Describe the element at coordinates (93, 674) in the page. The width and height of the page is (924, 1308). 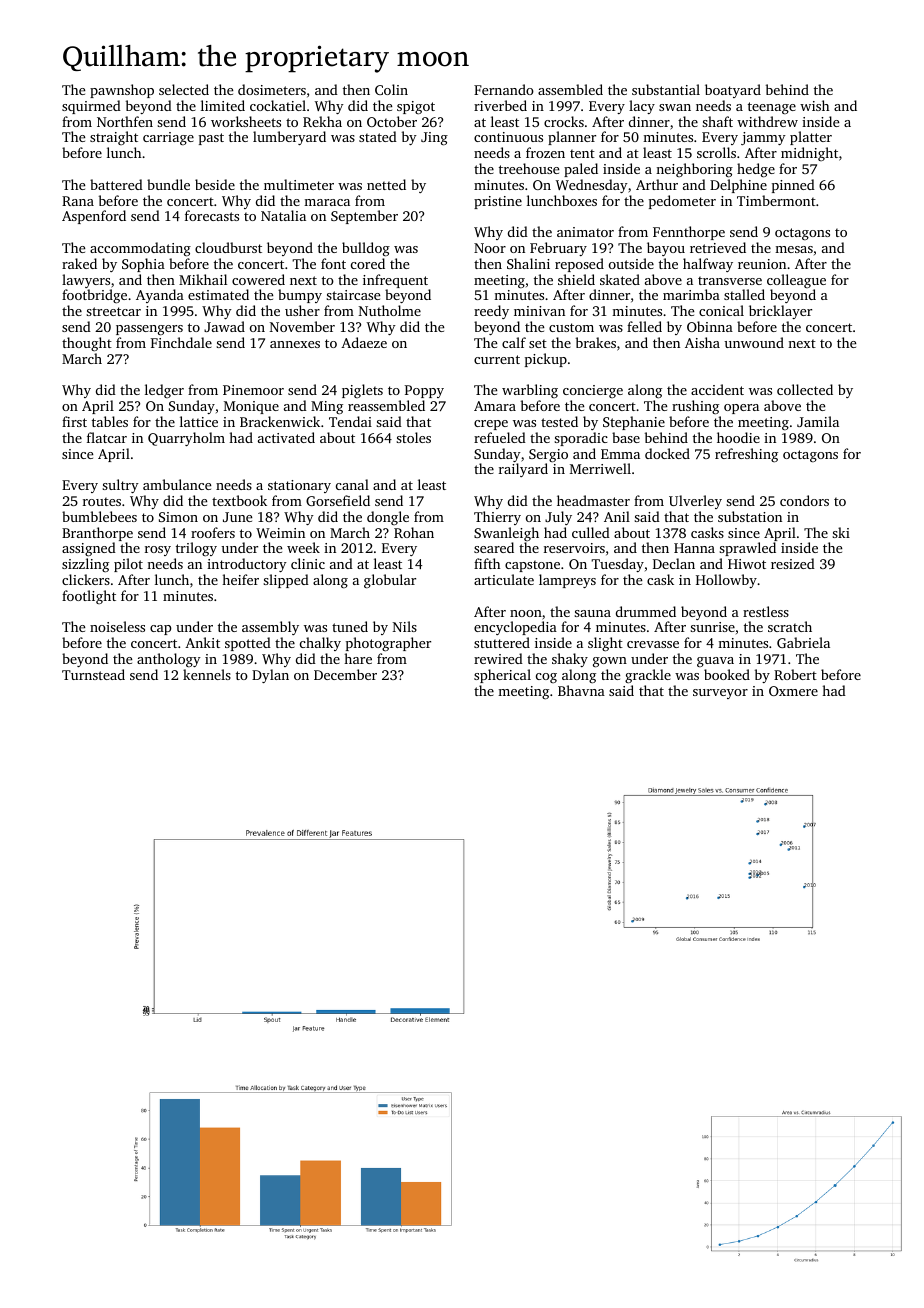
I see `Turnstead` at that location.
